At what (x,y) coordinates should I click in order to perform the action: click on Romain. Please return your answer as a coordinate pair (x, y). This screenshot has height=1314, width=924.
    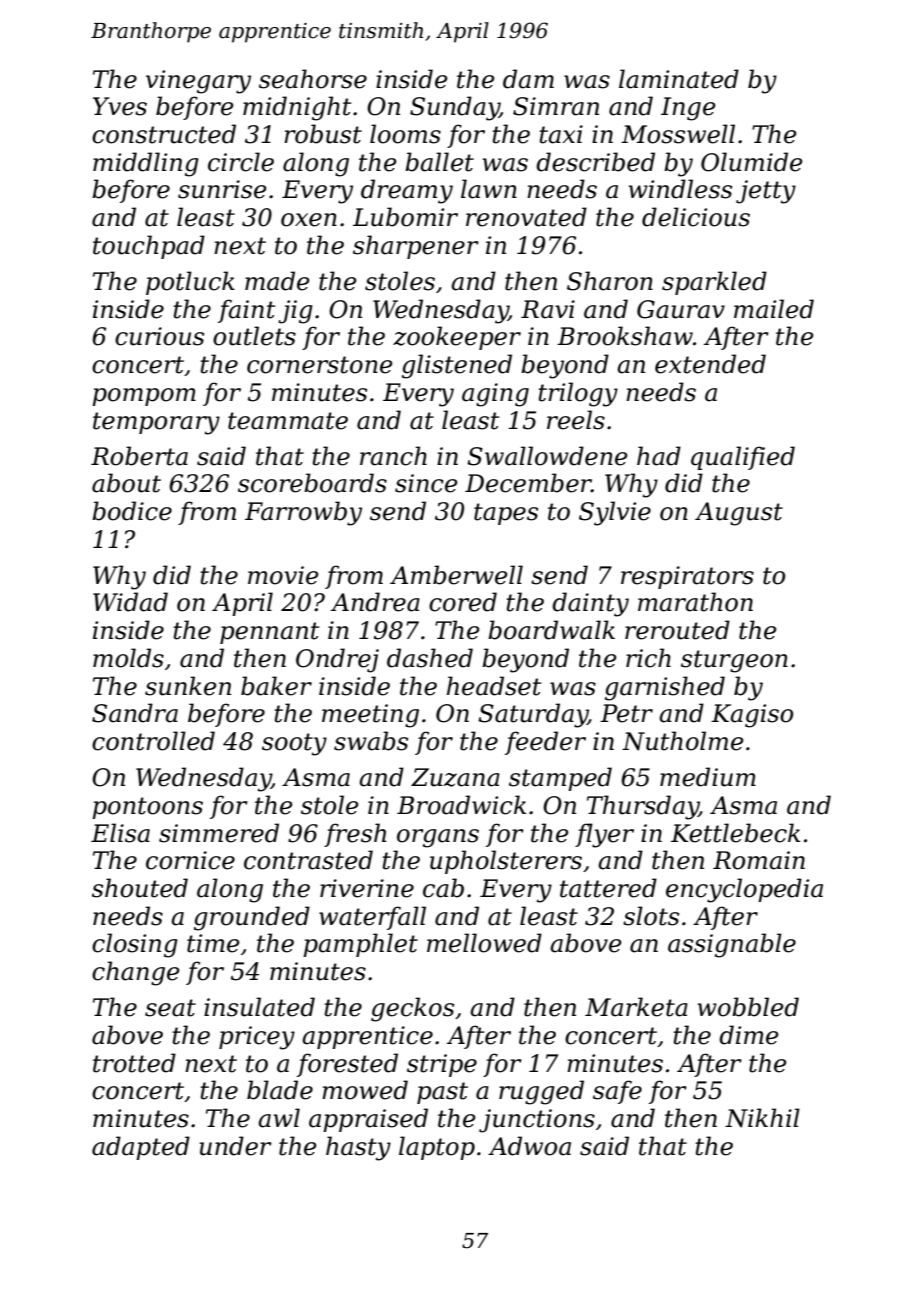
    Looking at the image, I should click on (759, 860).
